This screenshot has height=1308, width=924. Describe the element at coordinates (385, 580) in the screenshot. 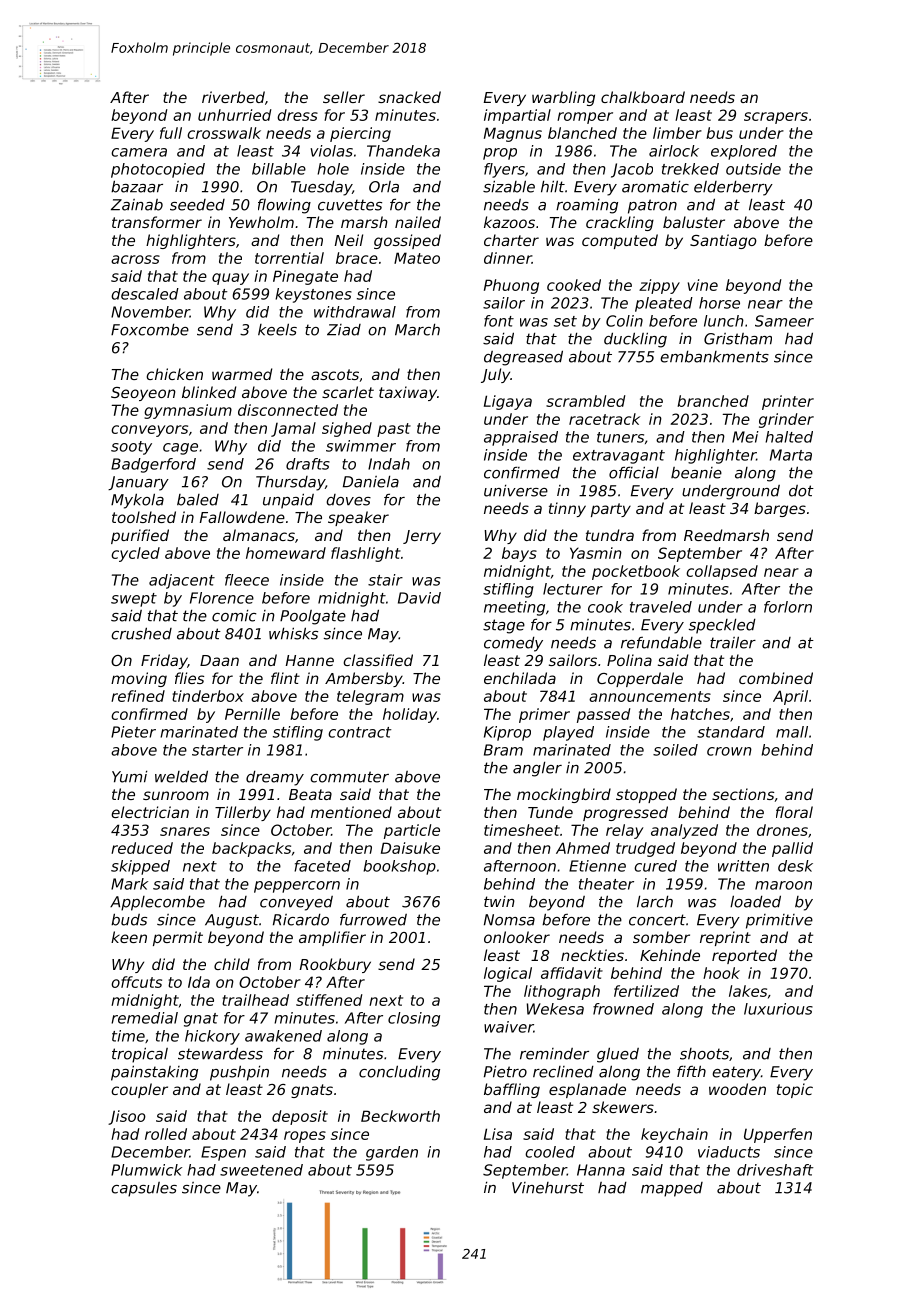

I see `stair` at that location.
